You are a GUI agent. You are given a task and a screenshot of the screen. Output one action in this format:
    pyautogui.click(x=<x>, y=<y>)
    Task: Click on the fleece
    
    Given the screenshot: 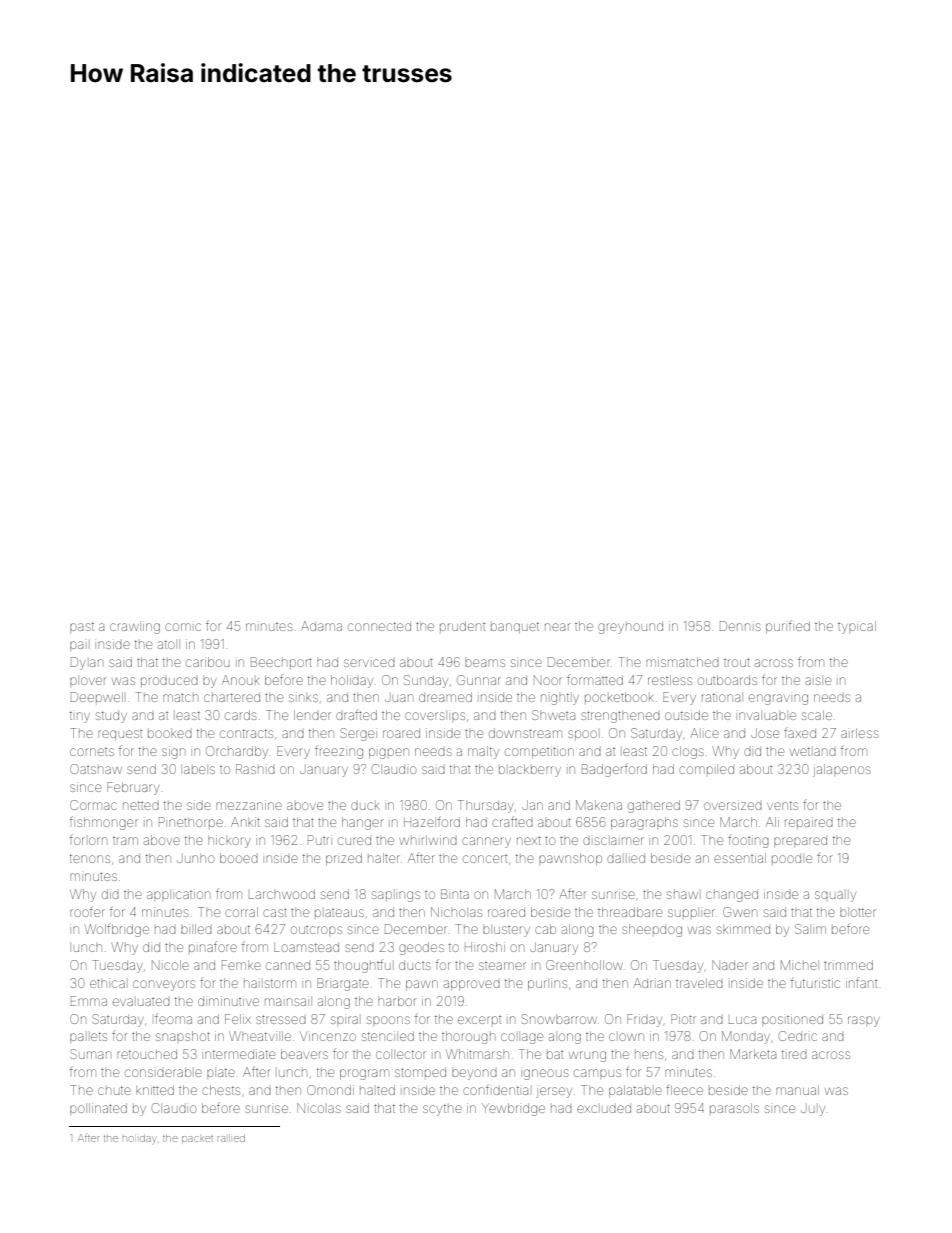 What is the action you would take?
    pyautogui.click(x=684, y=1090)
